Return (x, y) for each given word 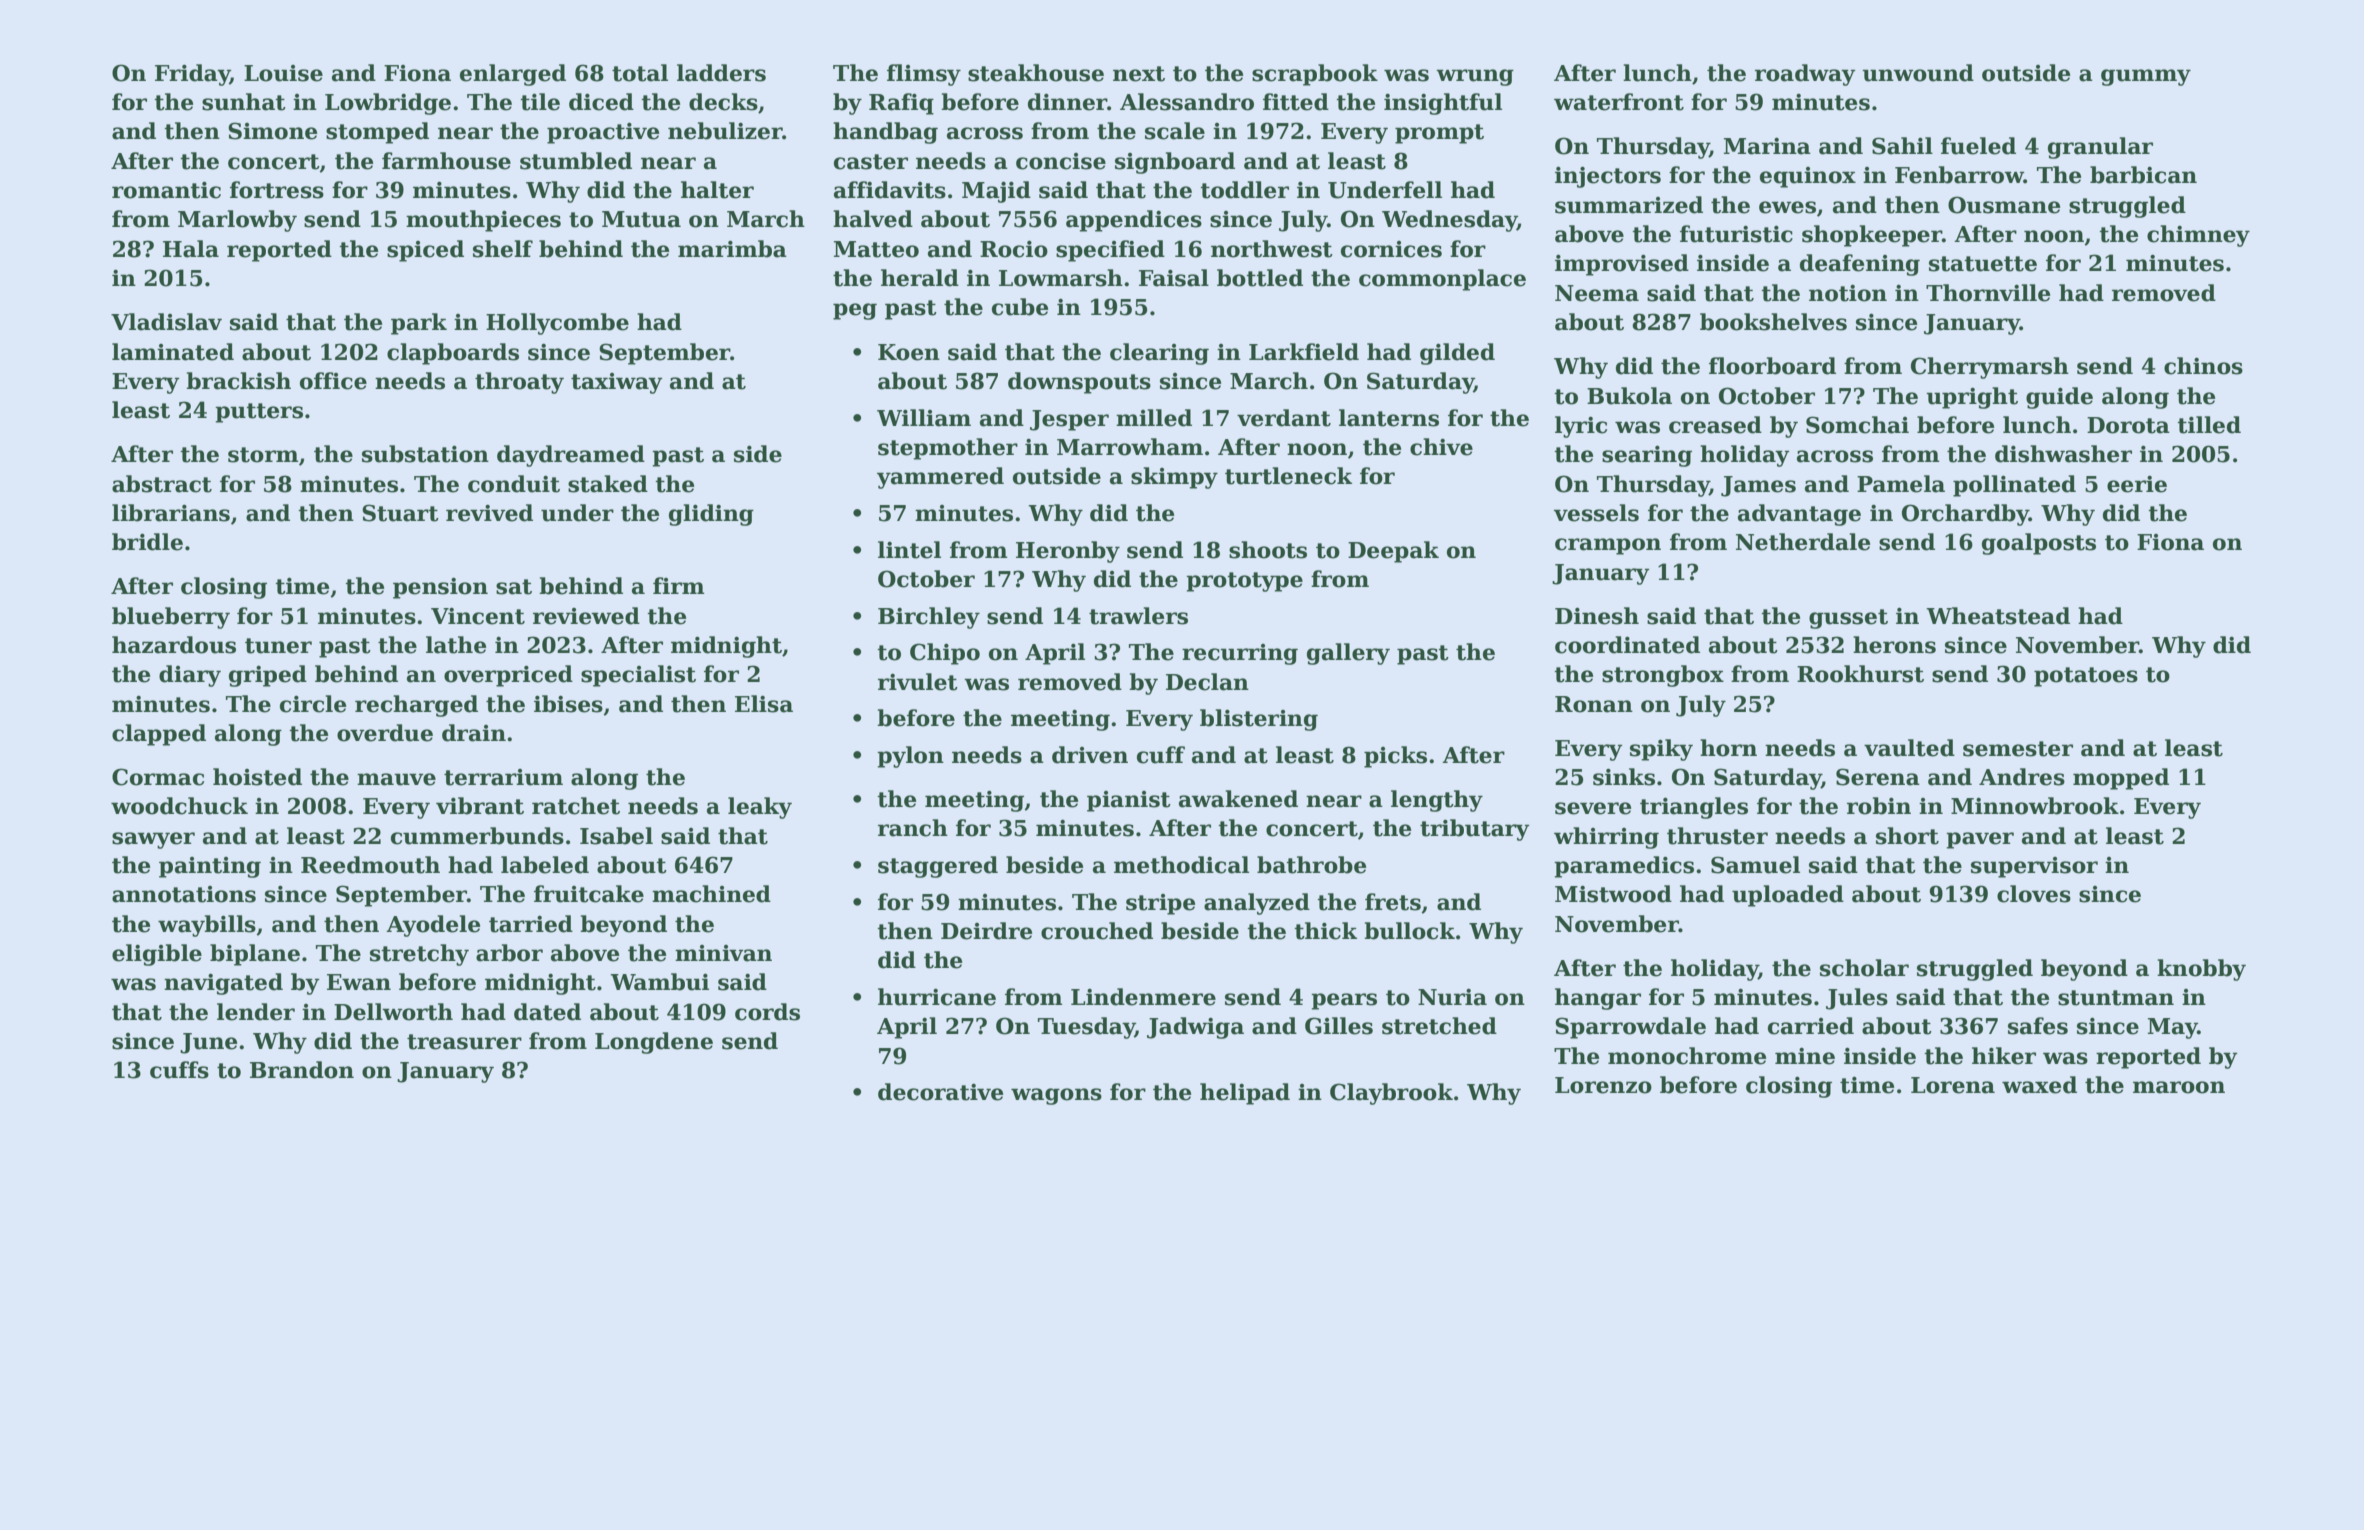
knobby (2201, 970)
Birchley (929, 618)
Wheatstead (1998, 616)
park (419, 324)
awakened (1238, 799)
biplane (255, 955)
